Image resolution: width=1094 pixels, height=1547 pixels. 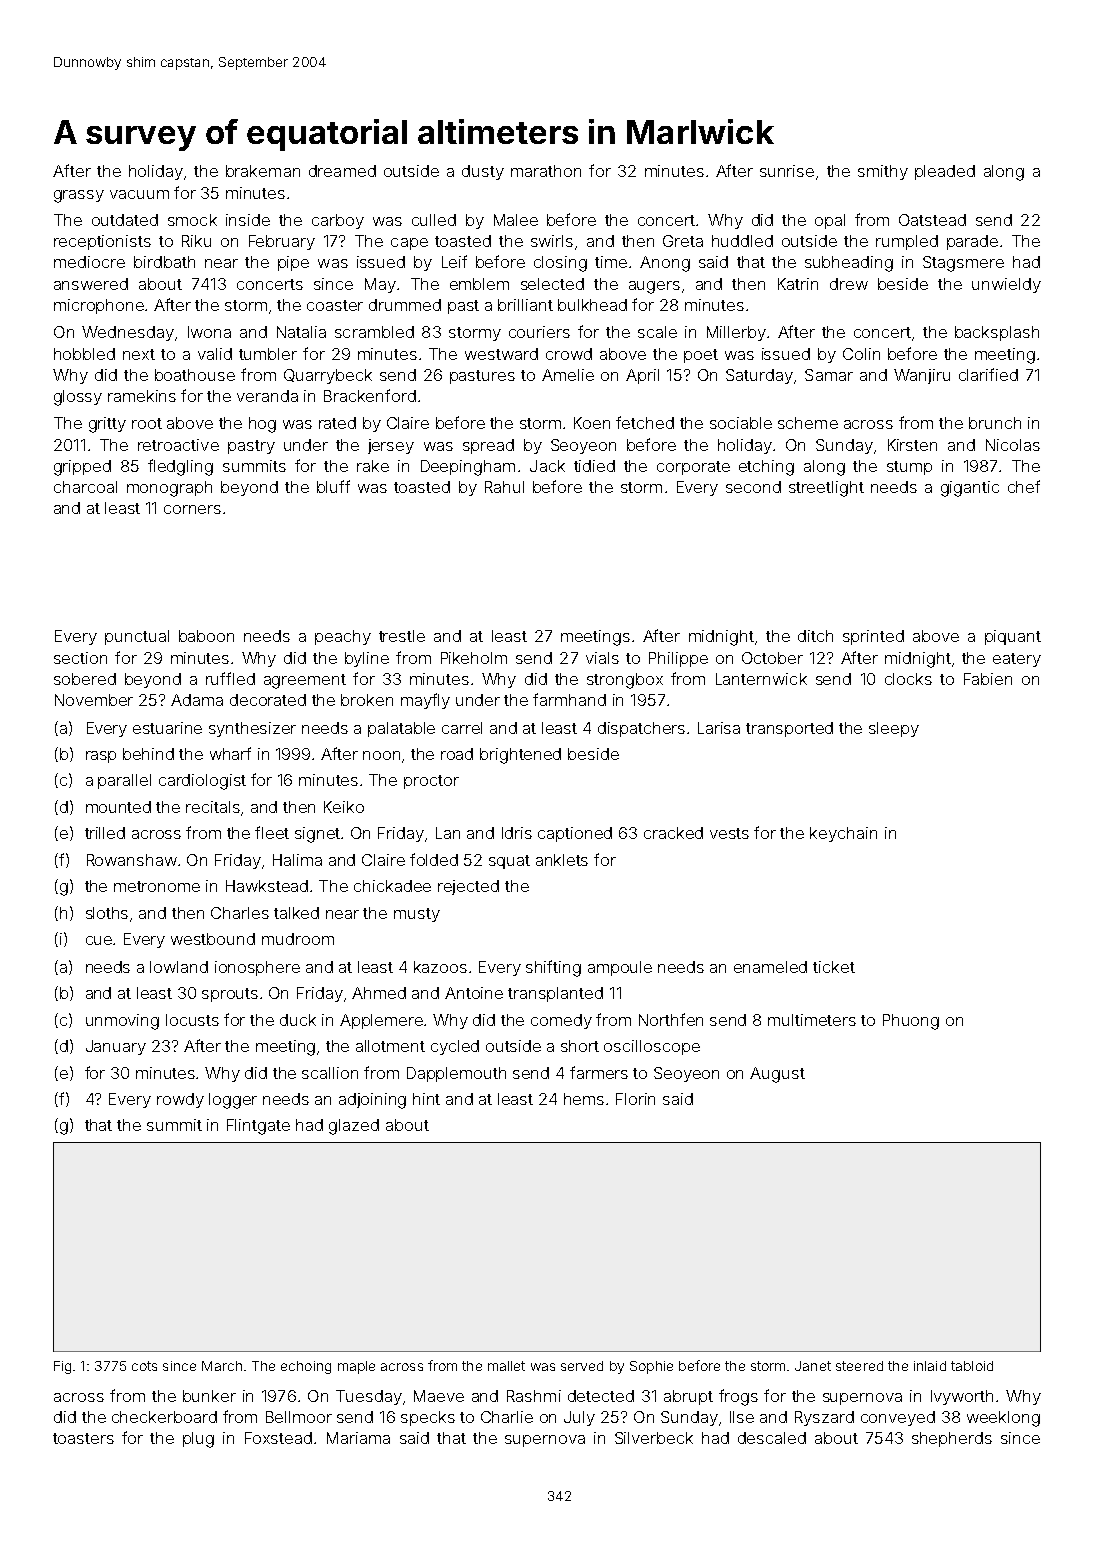 What do you see at coordinates (562, 860) in the screenshot?
I see `anklets` at bounding box center [562, 860].
